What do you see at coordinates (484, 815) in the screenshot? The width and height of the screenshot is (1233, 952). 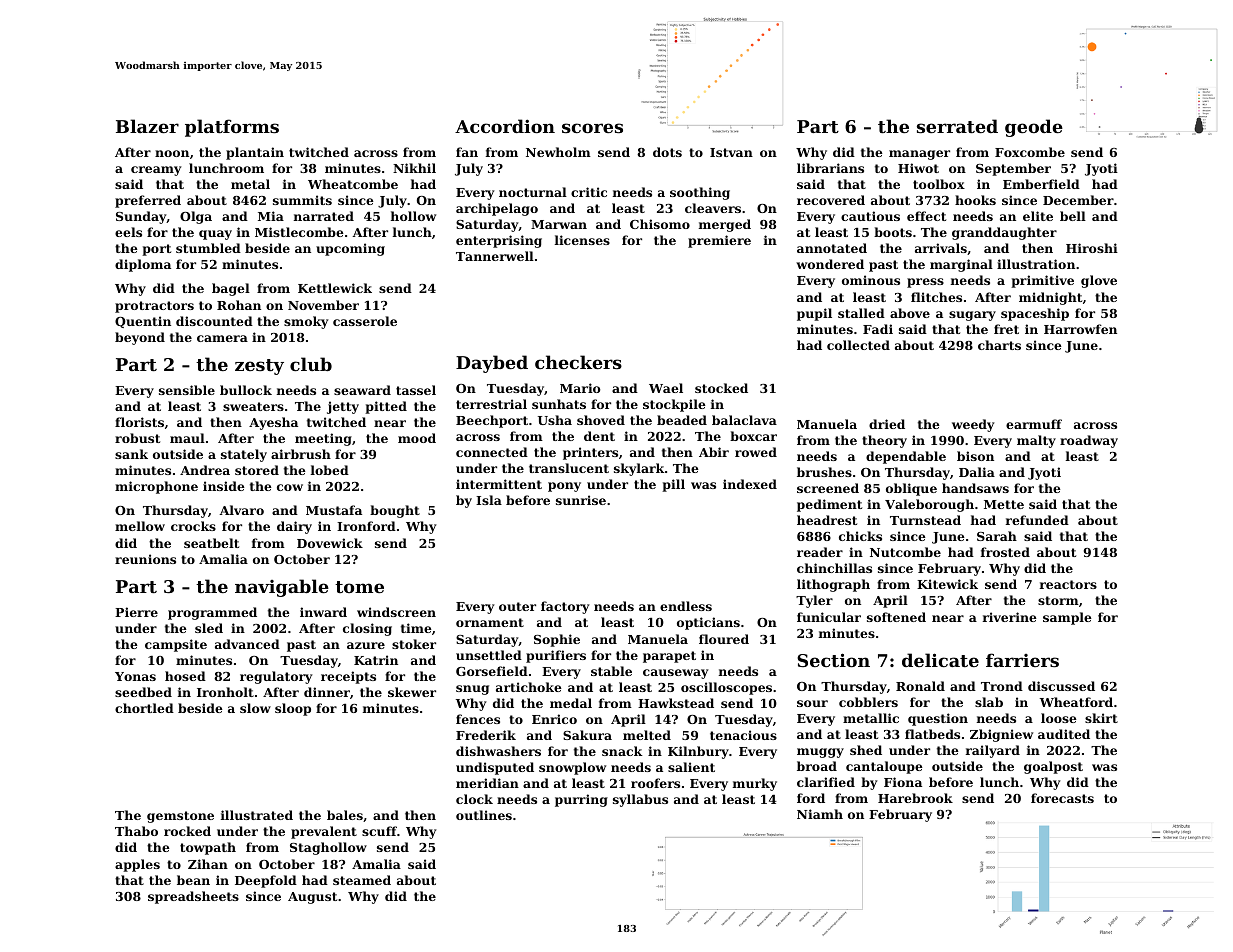 I see `outlines` at bounding box center [484, 815].
